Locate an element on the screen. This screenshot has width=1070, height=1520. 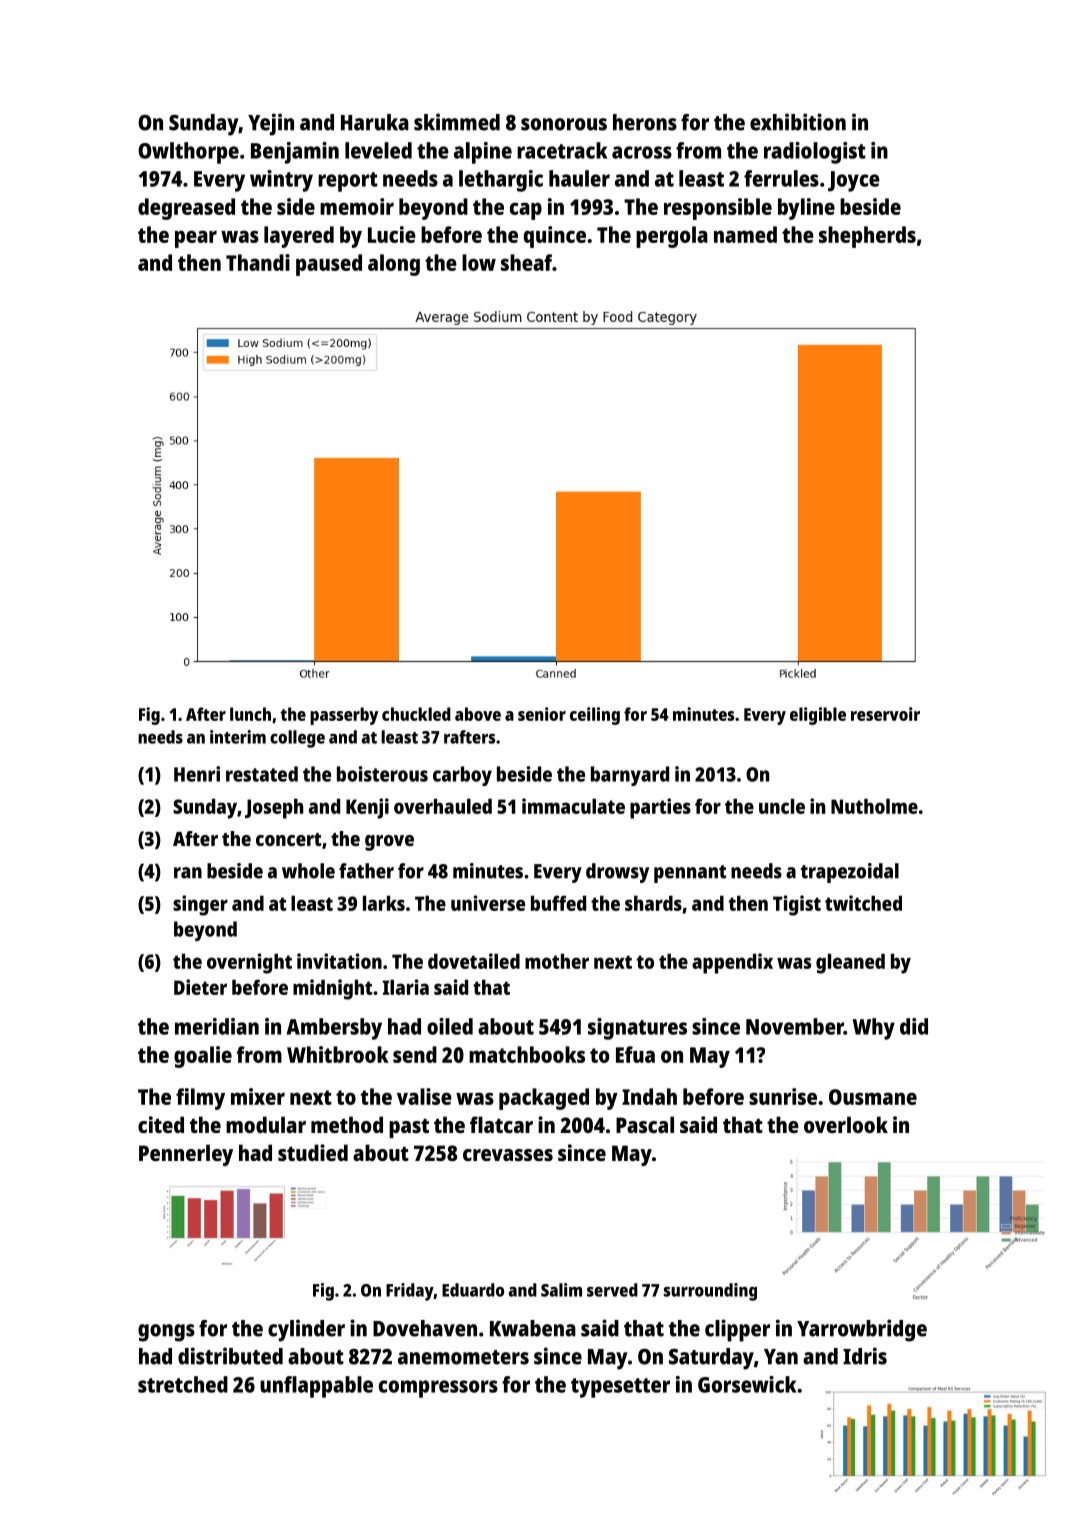
midnight is located at coordinates (332, 989).
